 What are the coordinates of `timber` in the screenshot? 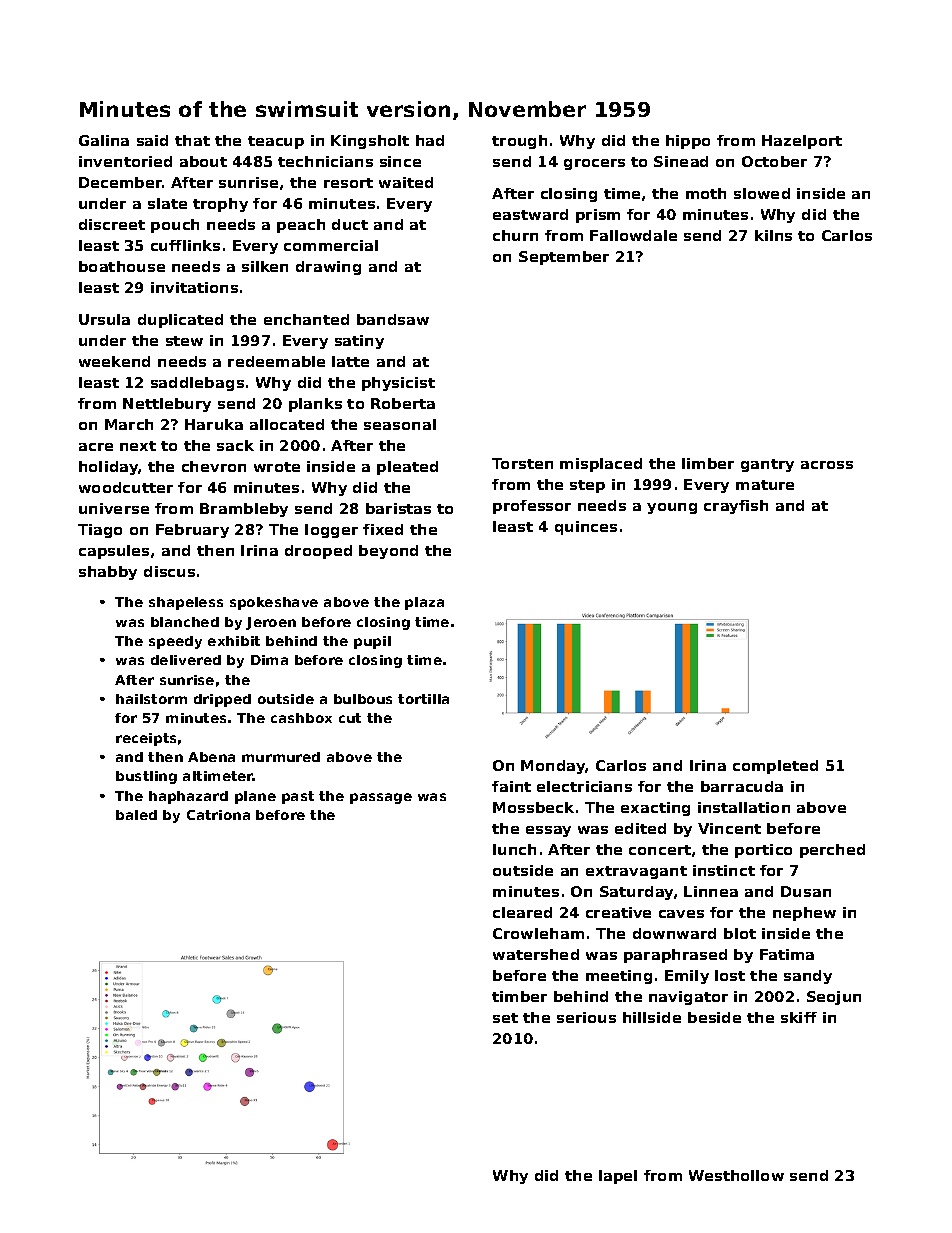 It's located at (519, 996).
